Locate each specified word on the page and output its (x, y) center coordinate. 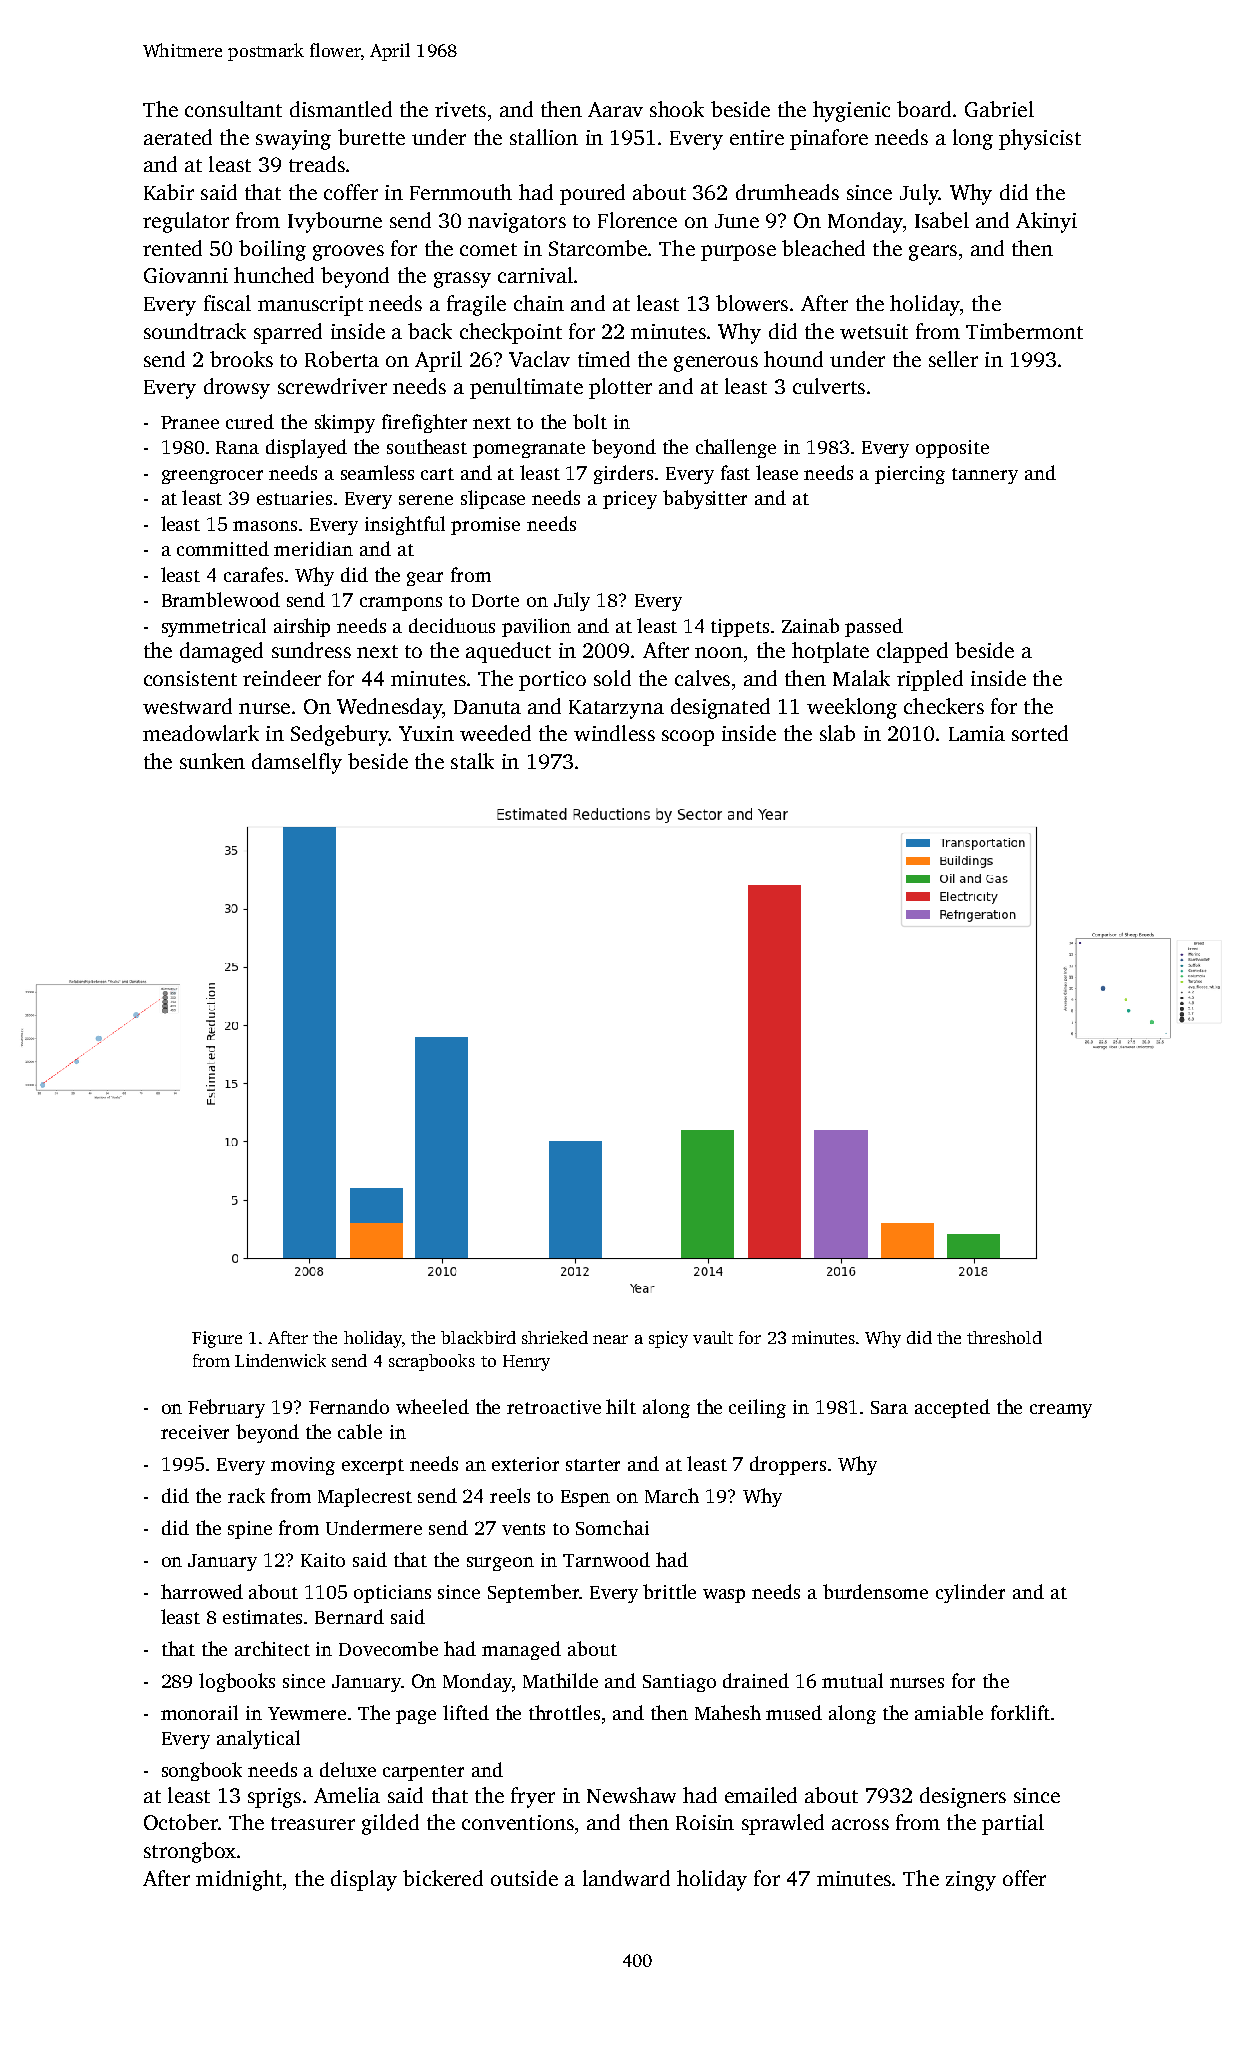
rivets (460, 109)
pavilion (536, 627)
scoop (688, 738)
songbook (202, 1771)
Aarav (615, 109)
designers (963, 1797)
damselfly (297, 763)
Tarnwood (606, 1559)
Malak (861, 678)
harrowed (202, 1591)
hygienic (851, 111)
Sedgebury (340, 735)
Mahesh (728, 1712)
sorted (1040, 733)
